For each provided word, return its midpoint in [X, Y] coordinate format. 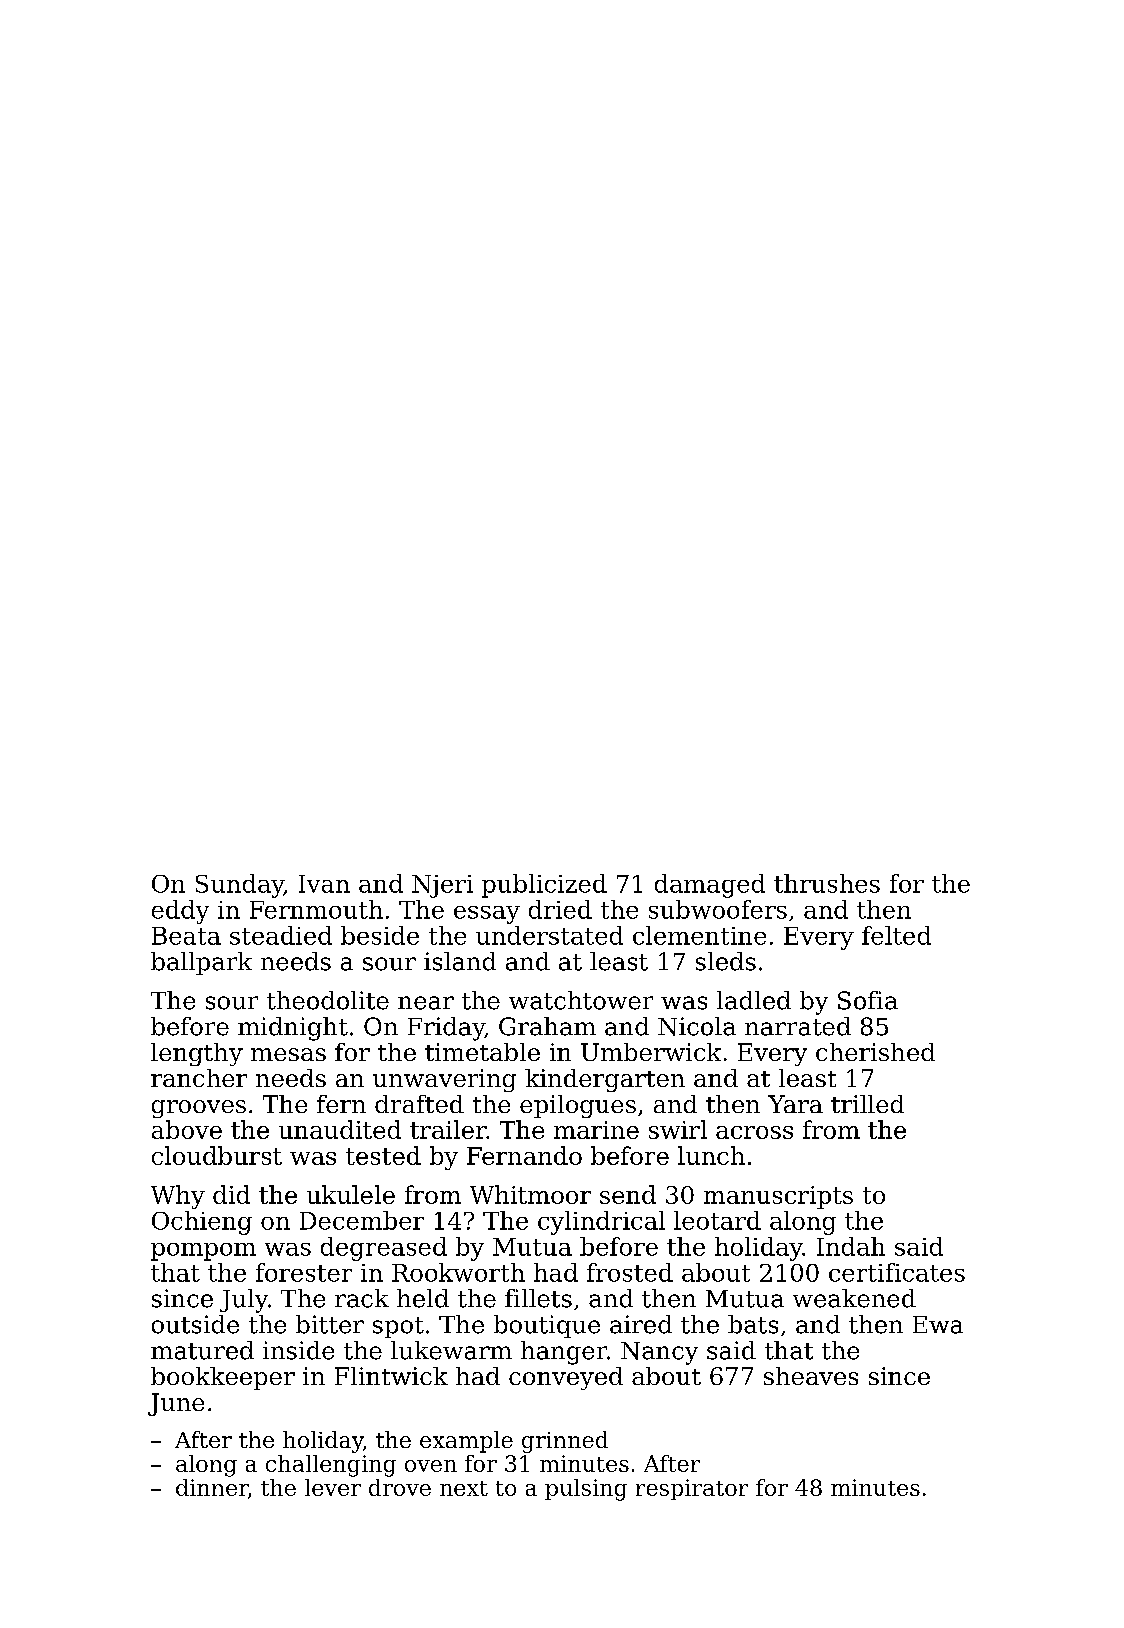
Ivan [324, 884]
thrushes [827, 883]
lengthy [197, 1054]
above [187, 1129]
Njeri [442, 886]
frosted [630, 1272]
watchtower [581, 1000]
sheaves [811, 1376]
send [628, 1194]
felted [896, 935]
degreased [384, 1249]
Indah [851, 1246]
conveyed [566, 1378]
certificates [897, 1272]
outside [195, 1324]
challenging [331, 1466]
